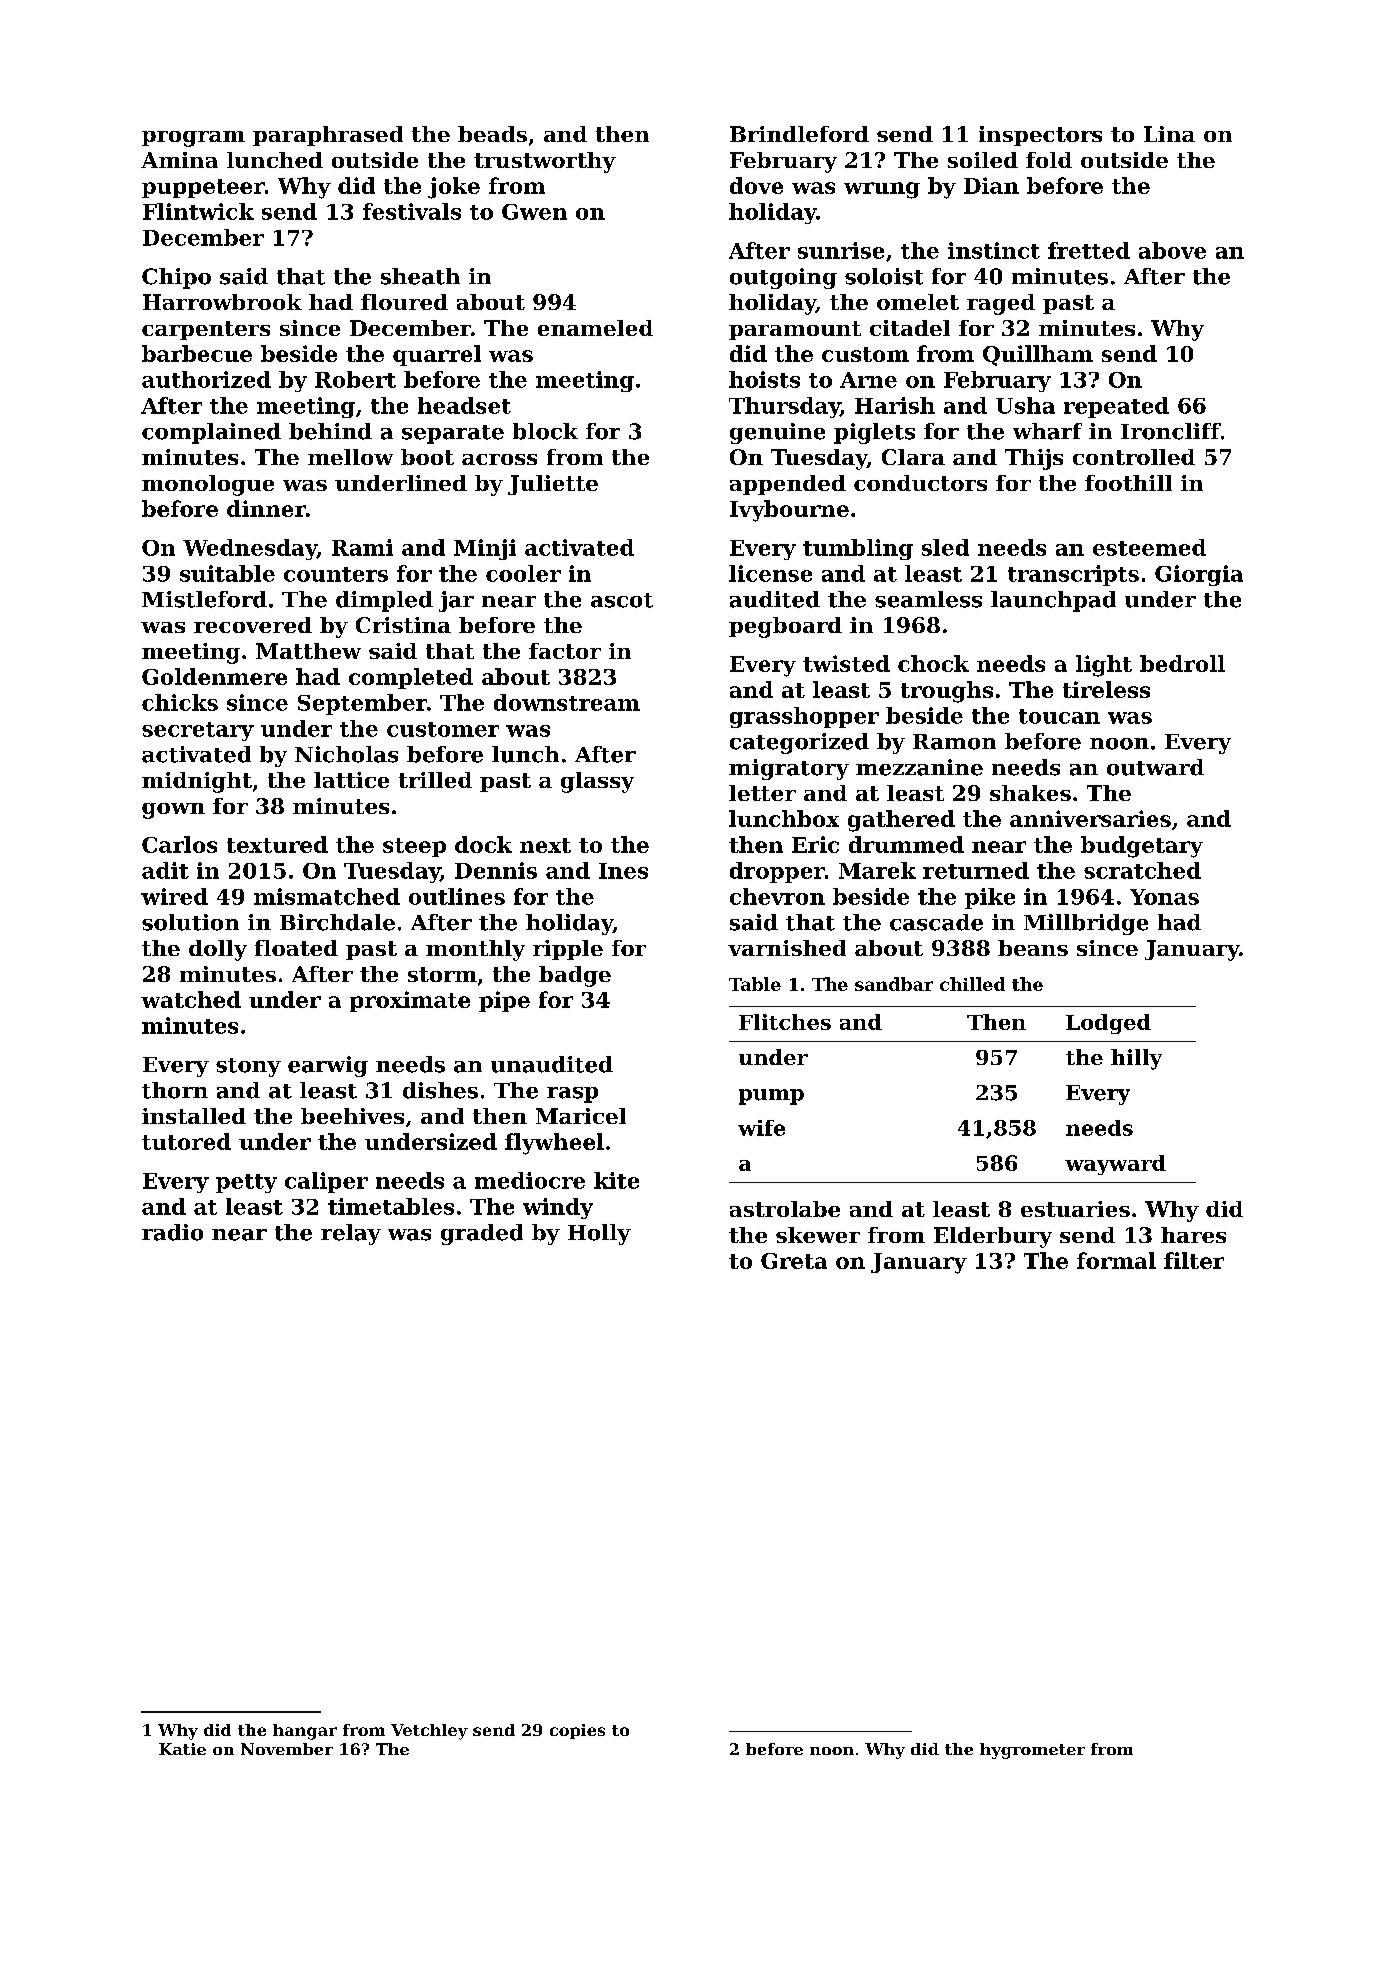 The width and height of the document is (1386, 1969). Describe the element at coordinates (182, 1749) in the document. I see `Katie` at that location.
